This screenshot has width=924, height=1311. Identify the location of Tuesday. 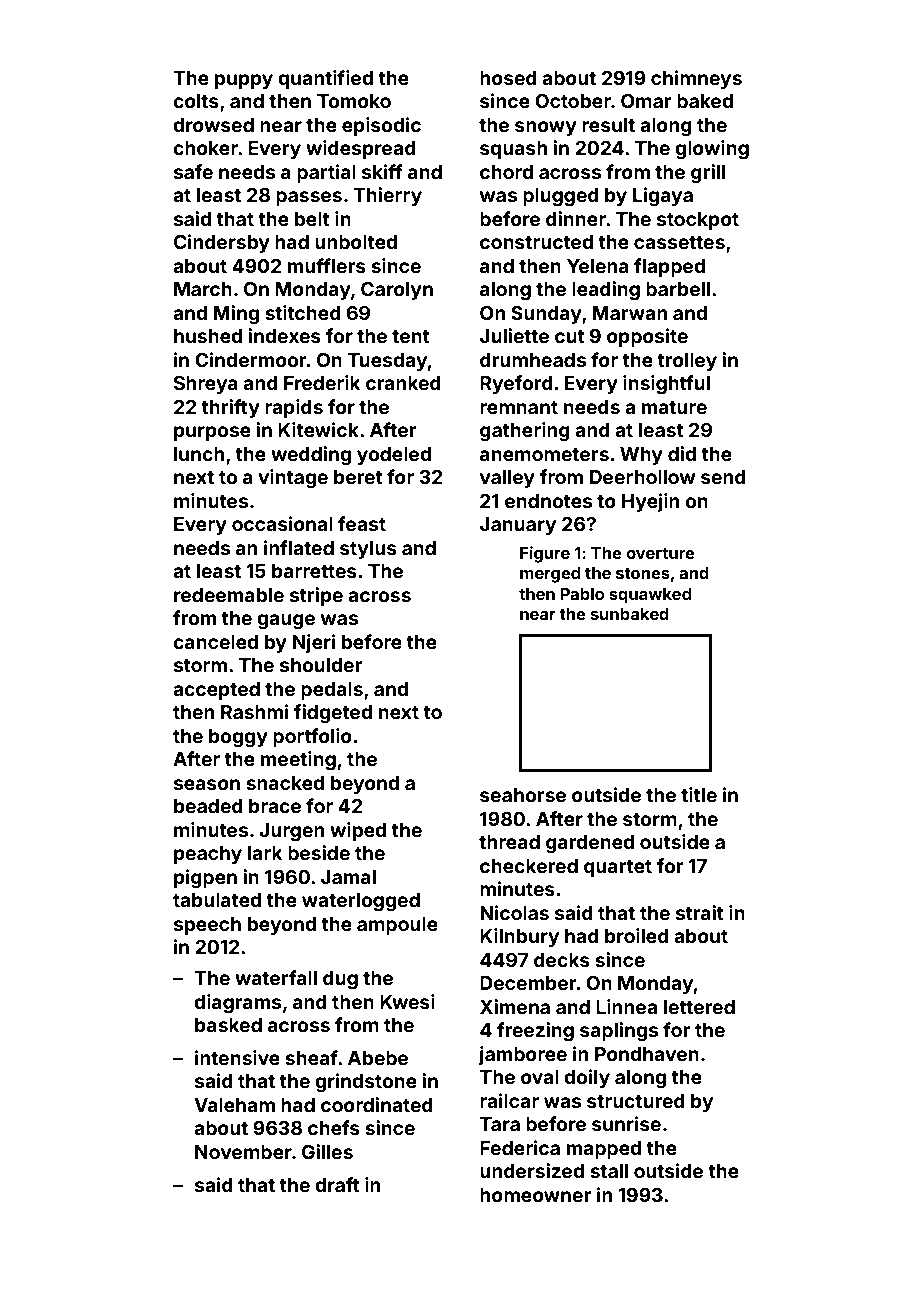
(387, 362).
